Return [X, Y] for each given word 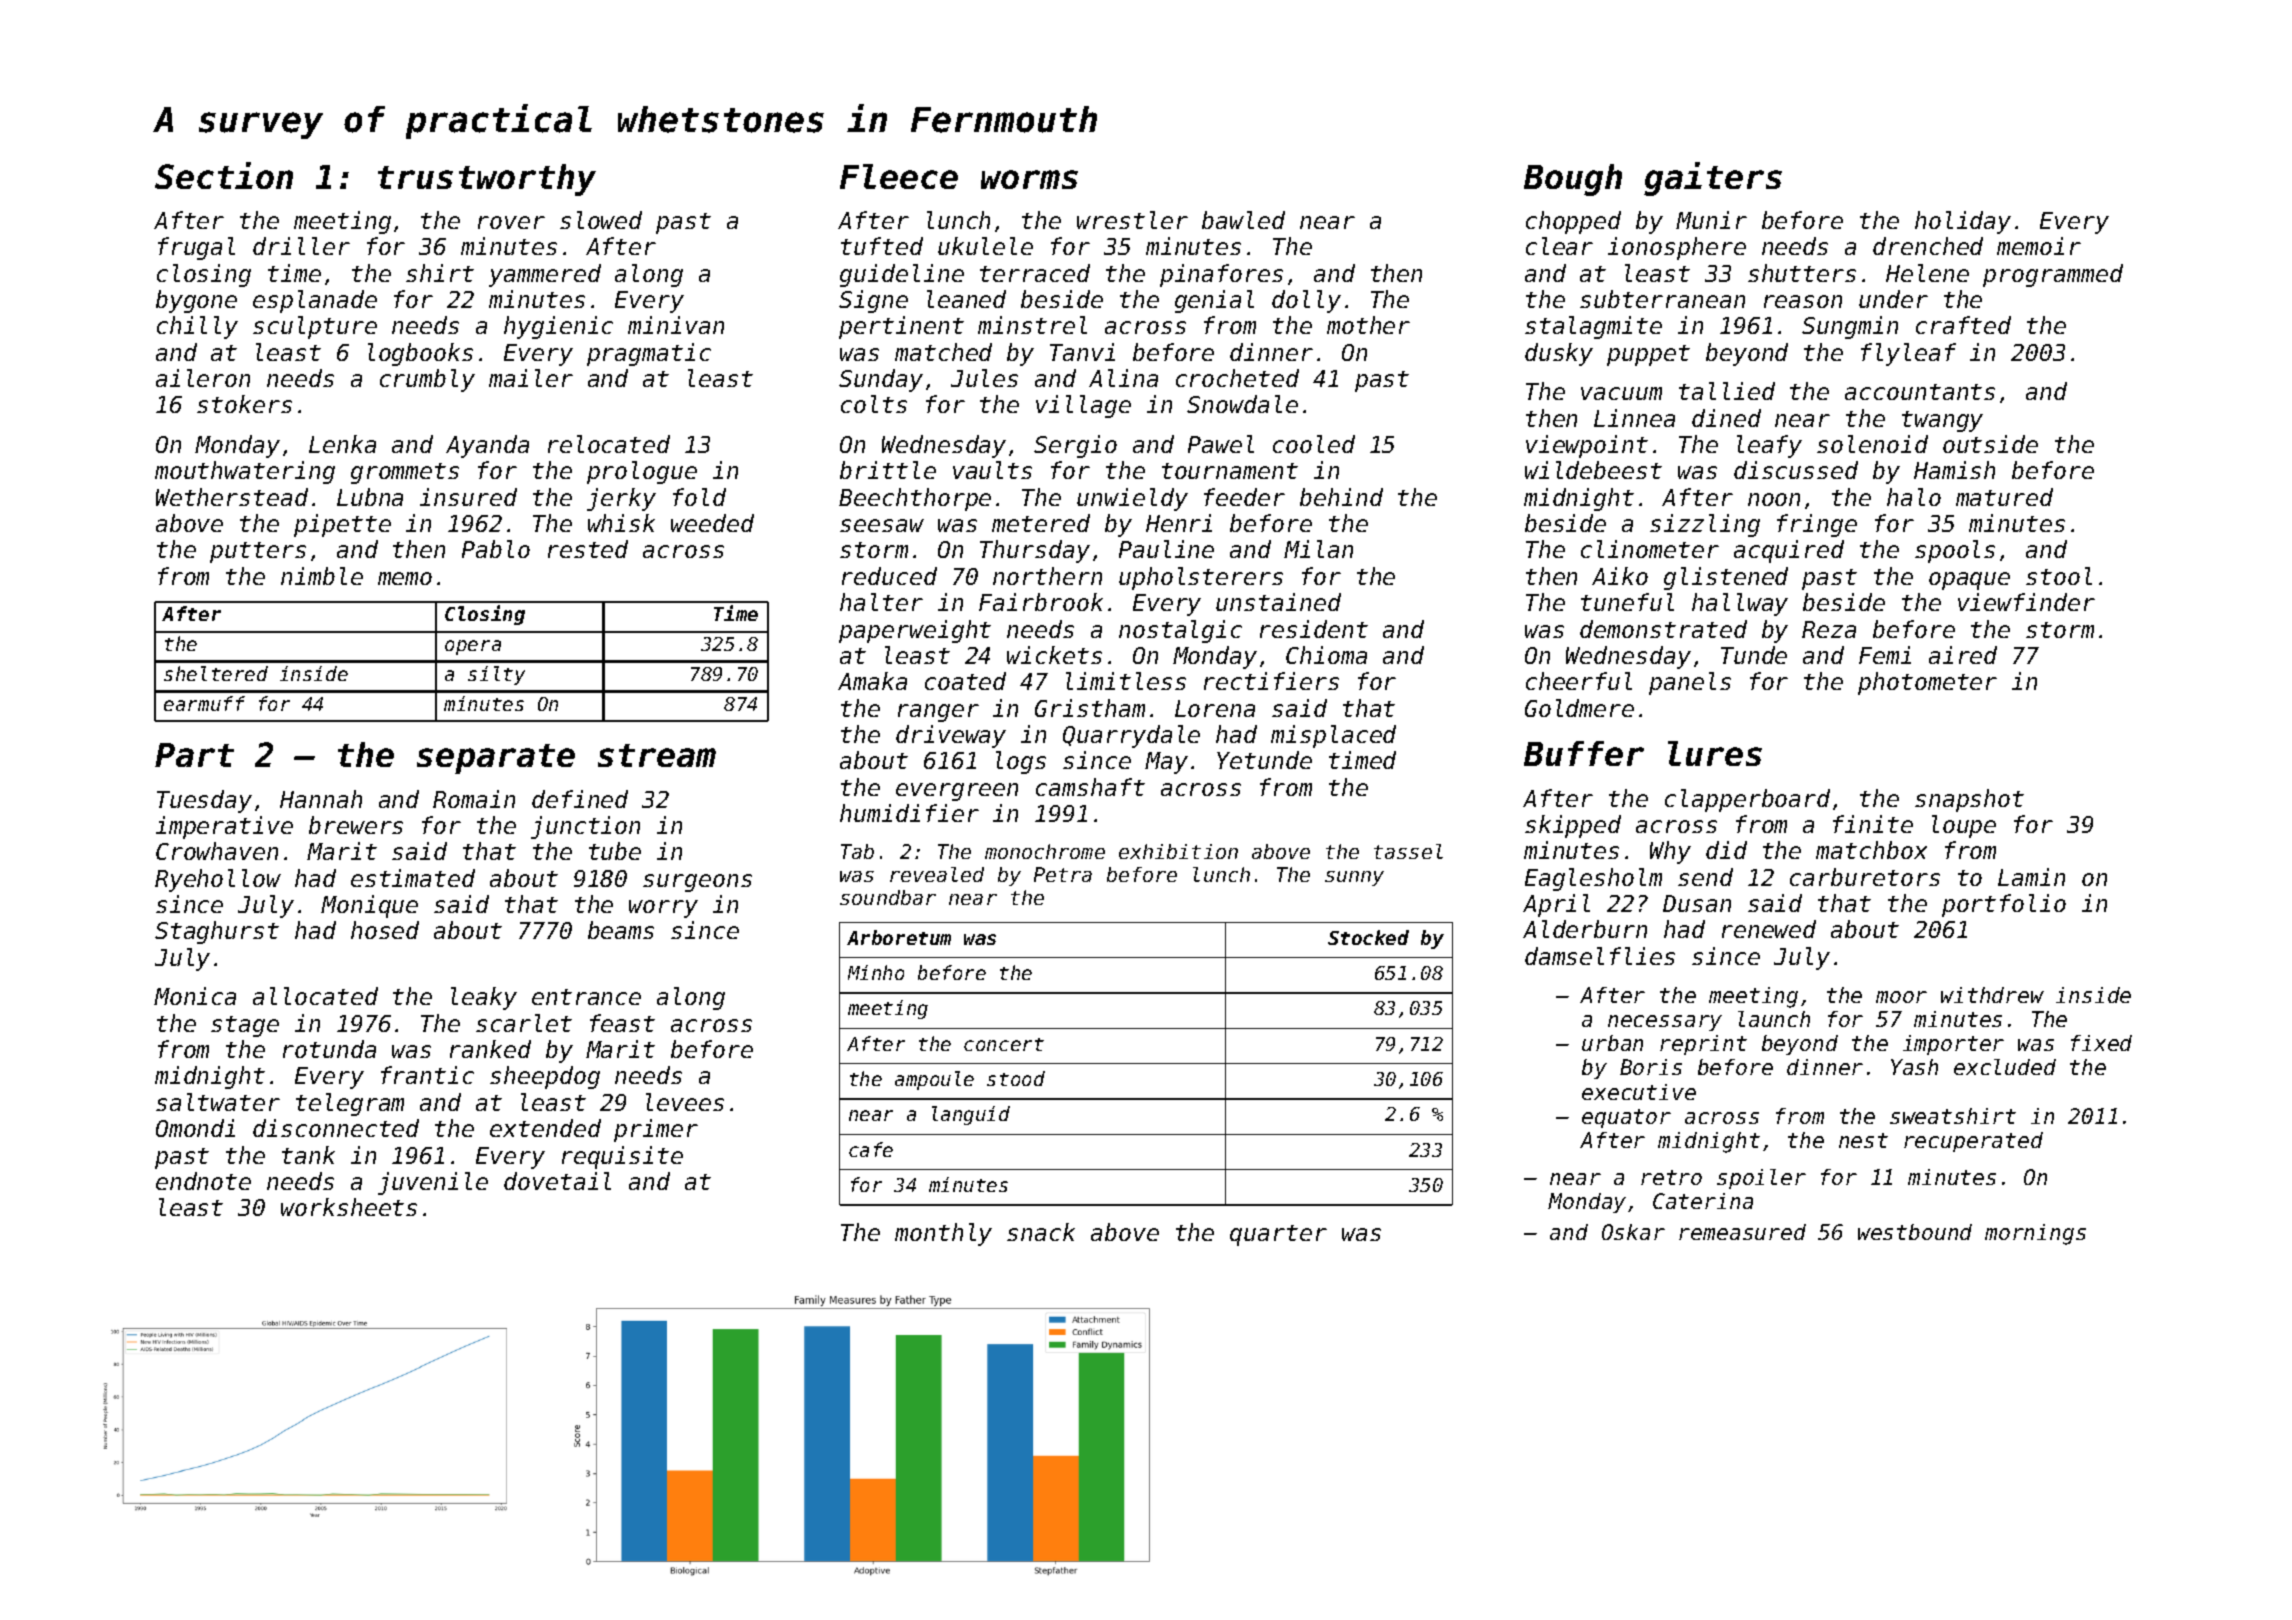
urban [1612, 1043]
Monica [195, 996]
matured [2004, 497]
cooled [1314, 444]
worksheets [349, 1207]
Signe [873, 301]
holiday [1963, 222]
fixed [2101, 1043]
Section [224, 175]
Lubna [370, 497]
